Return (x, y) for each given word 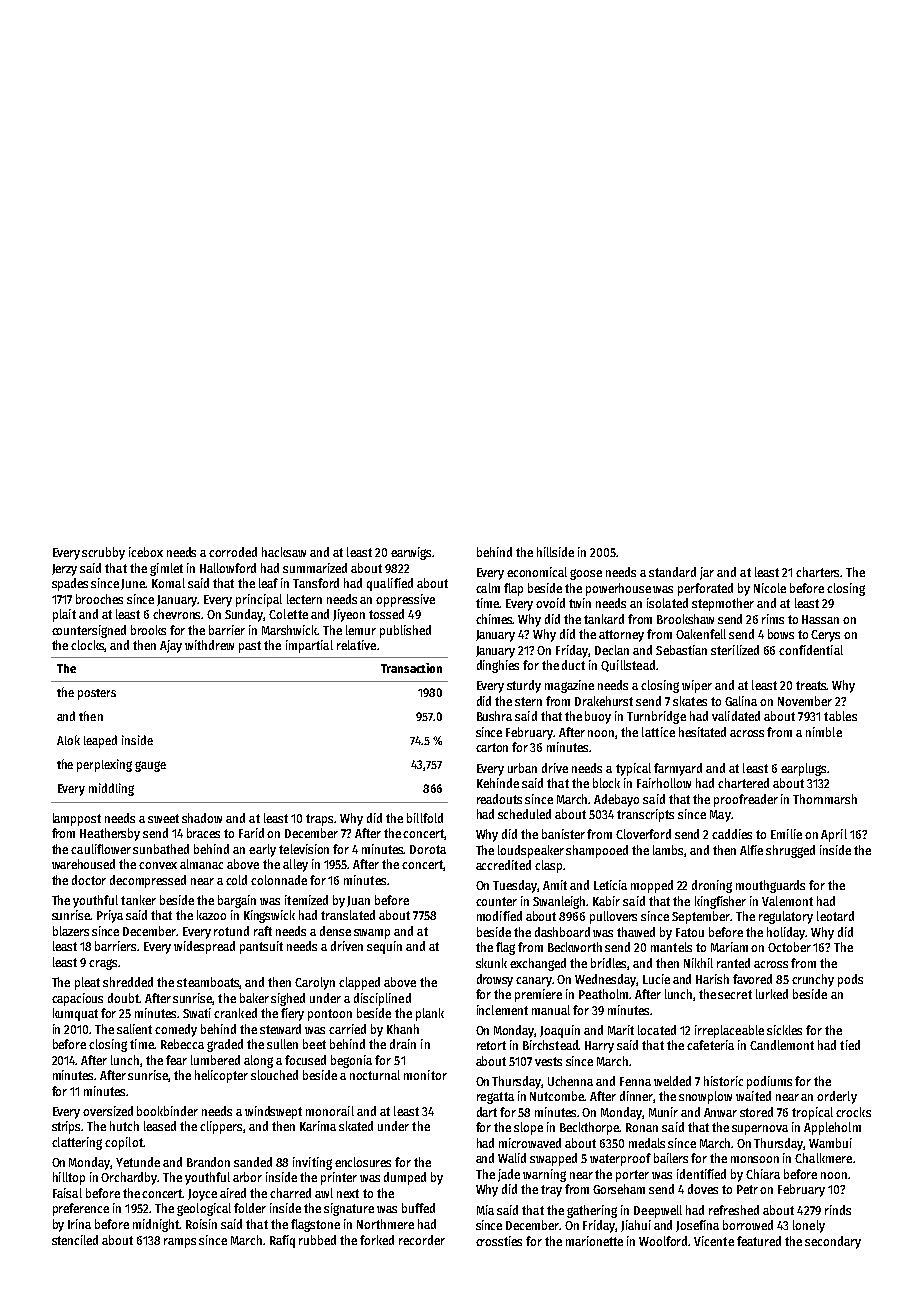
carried (347, 1029)
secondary (833, 1242)
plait (64, 615)
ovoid (550, 603)
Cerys (825, 636)
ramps (180, 1243)
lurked (772, 994)
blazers (71, 931)
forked (377, 1240)
